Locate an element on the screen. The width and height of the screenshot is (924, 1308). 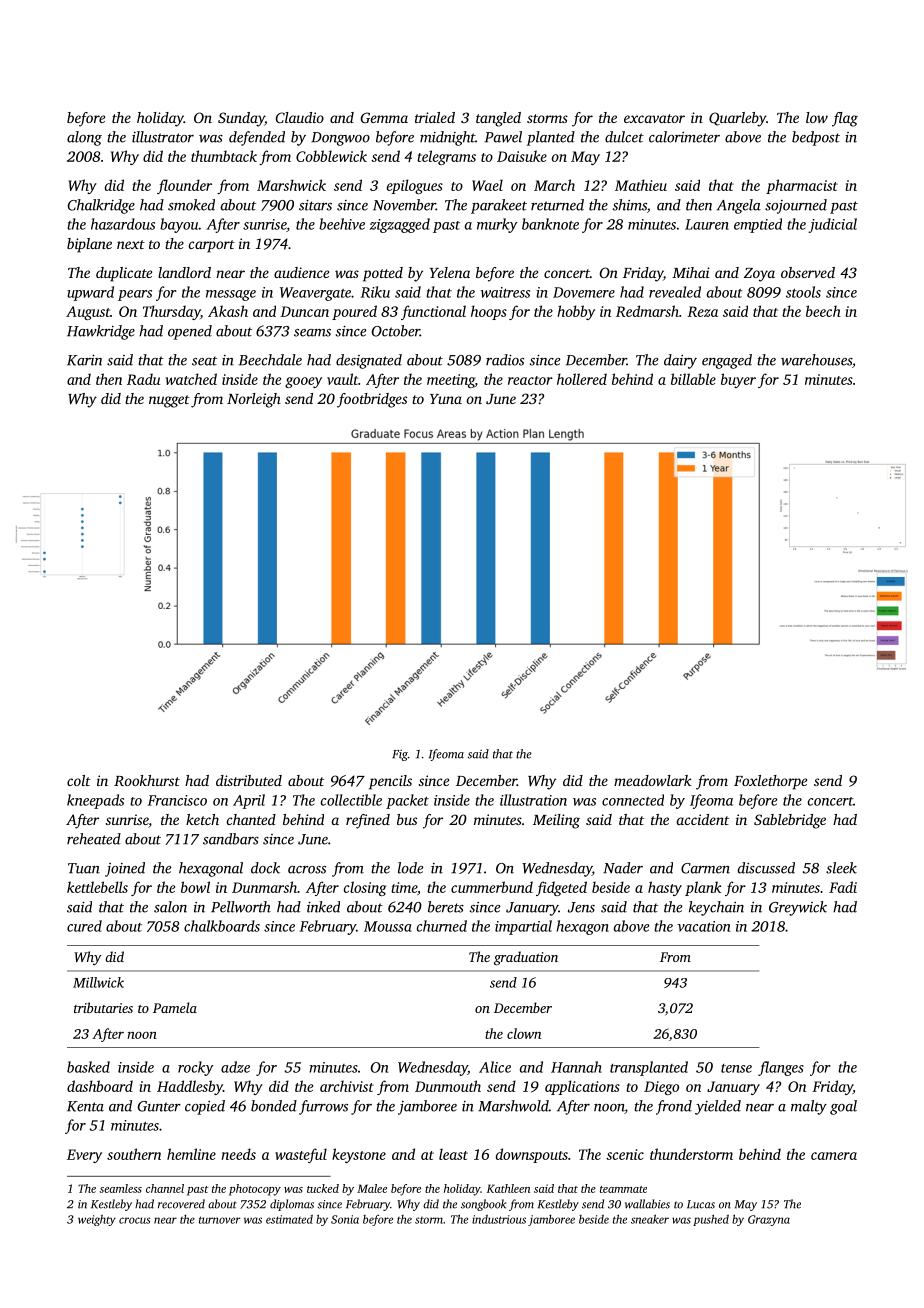
Every is located at coordinates (84, 1156).
